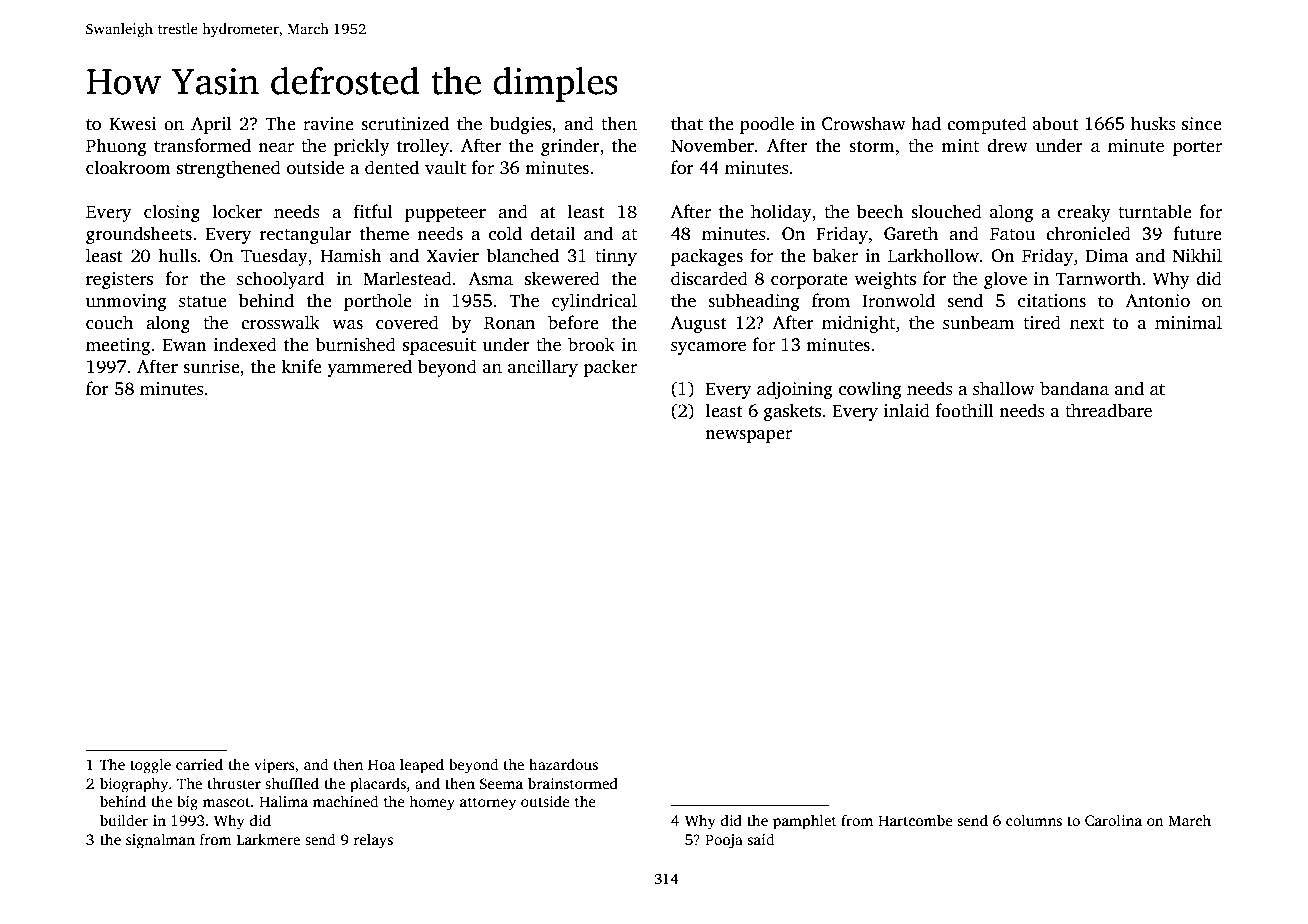 This screenshot has width=1308, height=924. What do you see at coordinates (792, 412) in the screenshot?
I see `gaskets` at bounding box center [792, 412].
